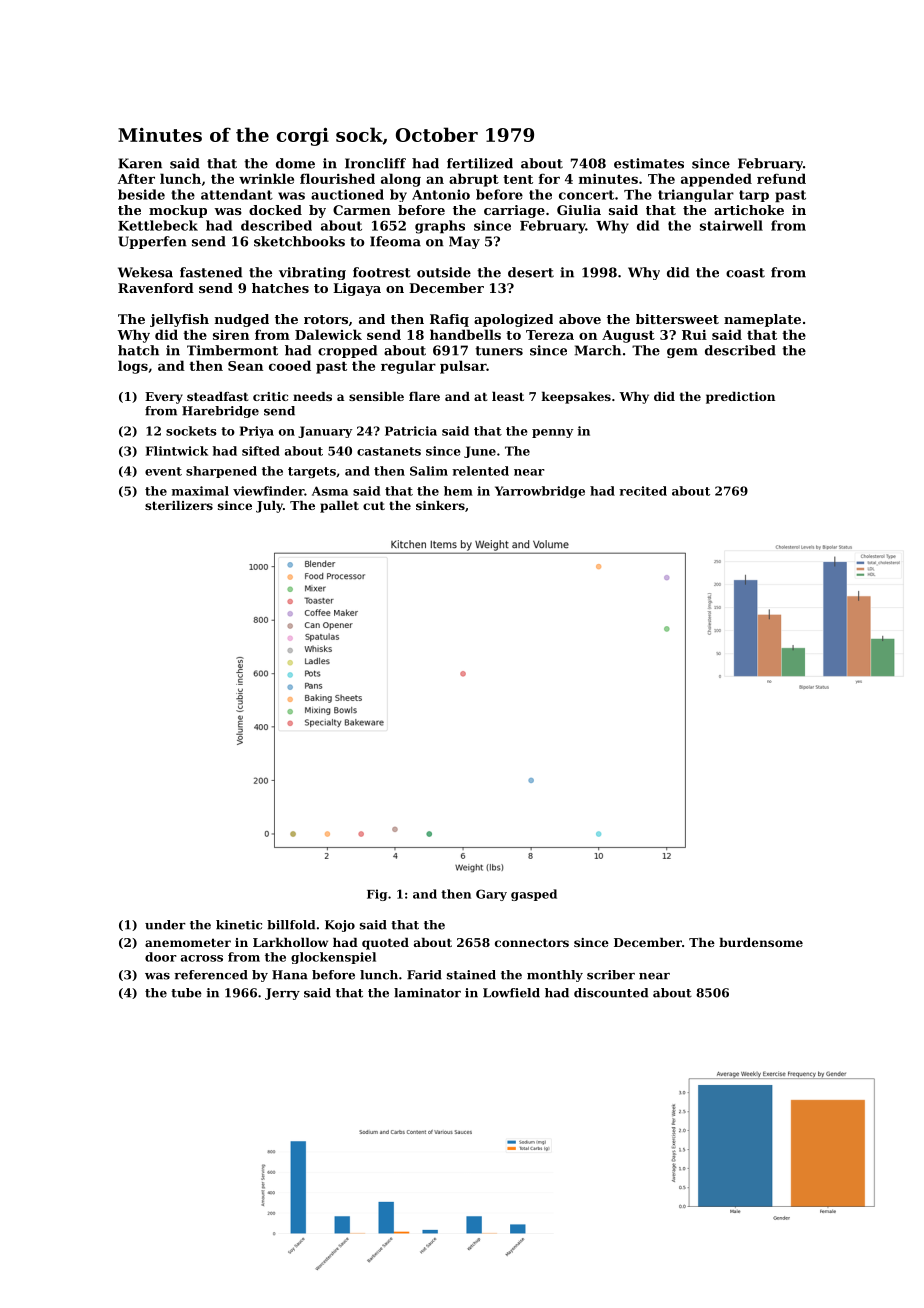 The height and width of the page is (1308, 924). I want to click on fertilized, so click(480, 163).
